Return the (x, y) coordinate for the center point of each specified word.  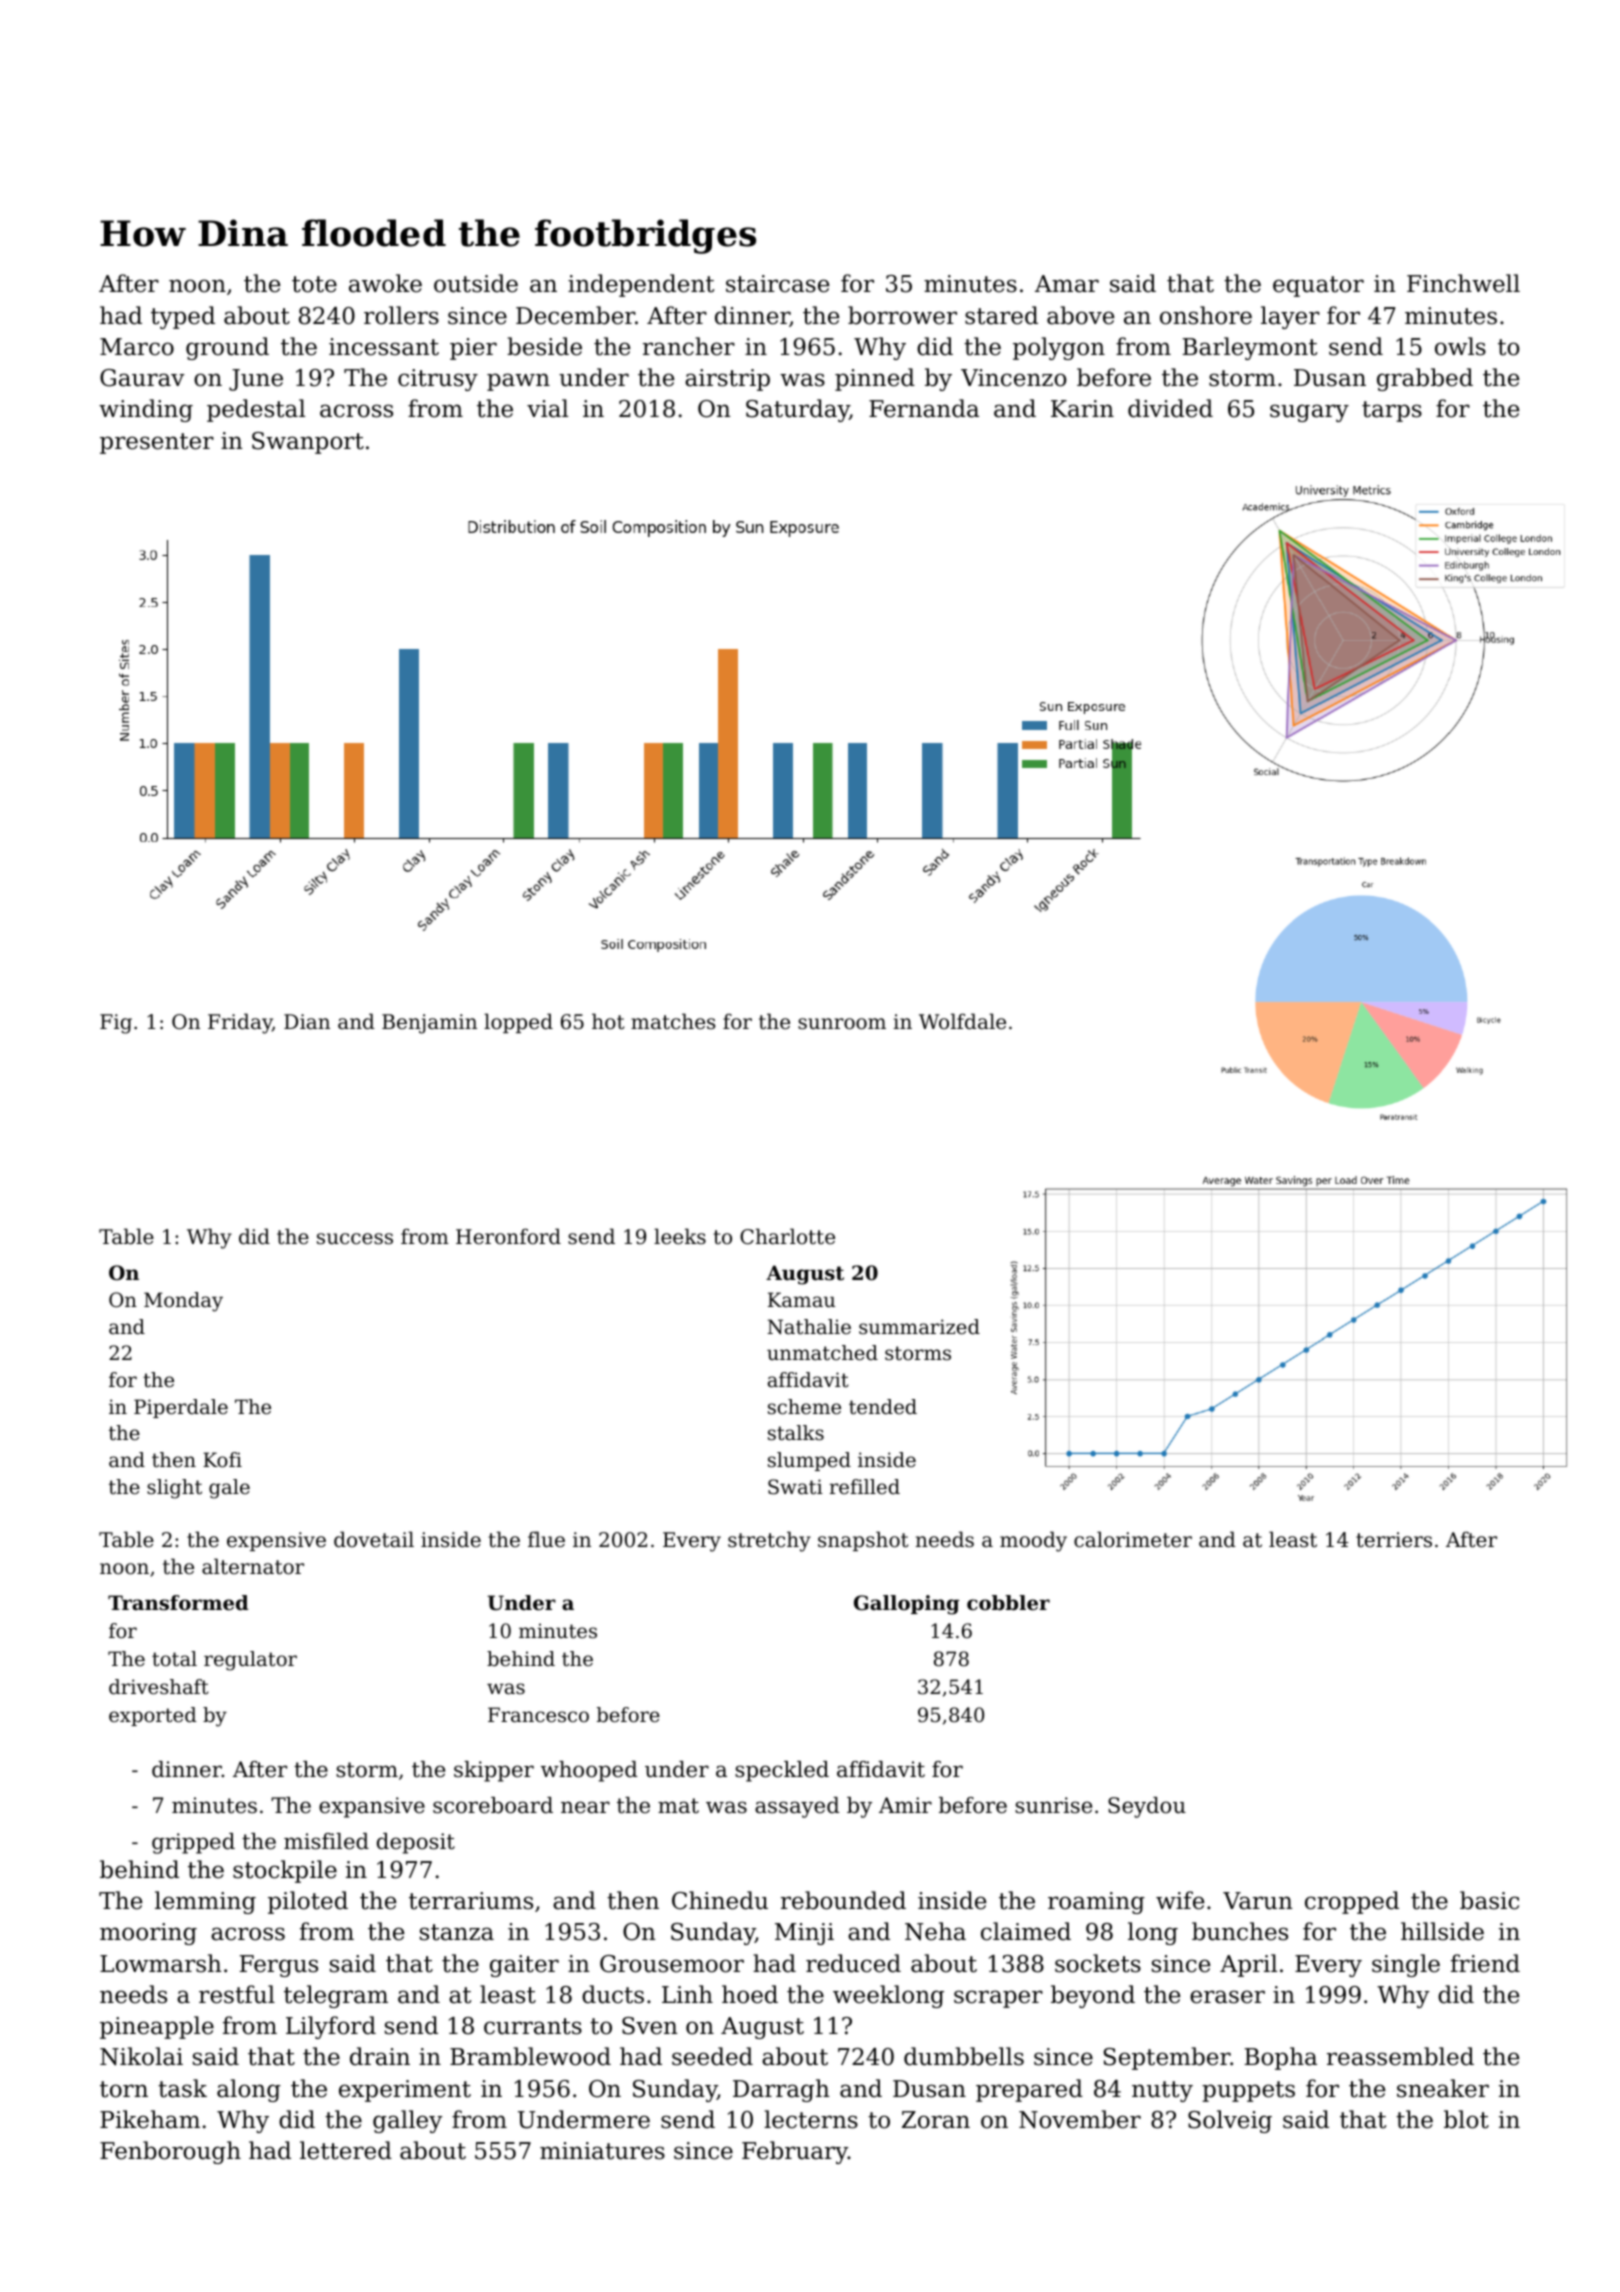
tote (314, 284)
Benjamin (429, 1024)
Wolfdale (962, 1021)
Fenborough (170, 2152)
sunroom (842, 1024)
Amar (1067, 284)
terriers (1394, 1540)
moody (1033, 1541)
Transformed (178, 1603)
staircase (777, 284)
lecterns (811, 2119)
